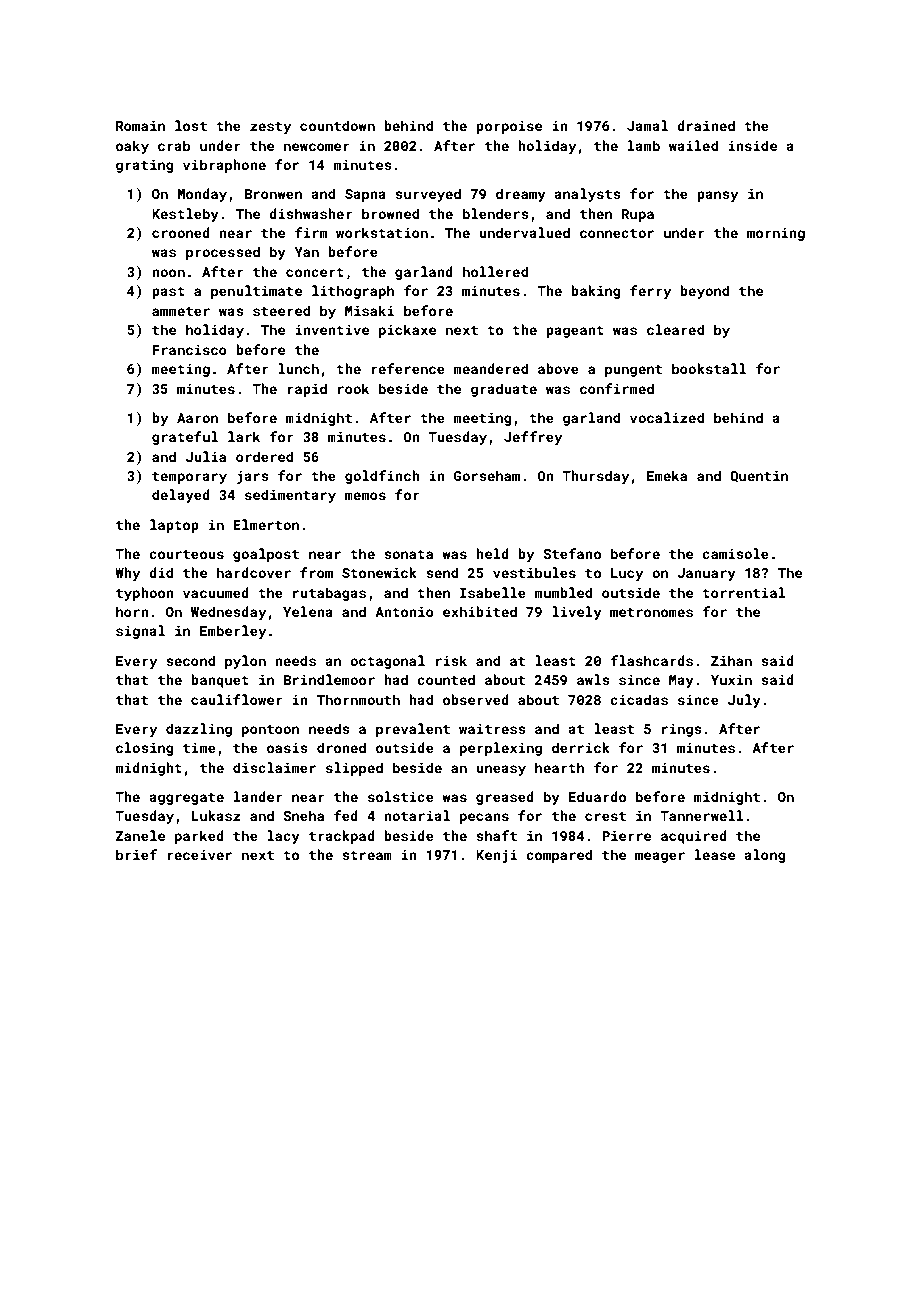  I want to click on workstation, so click(382, 232).
